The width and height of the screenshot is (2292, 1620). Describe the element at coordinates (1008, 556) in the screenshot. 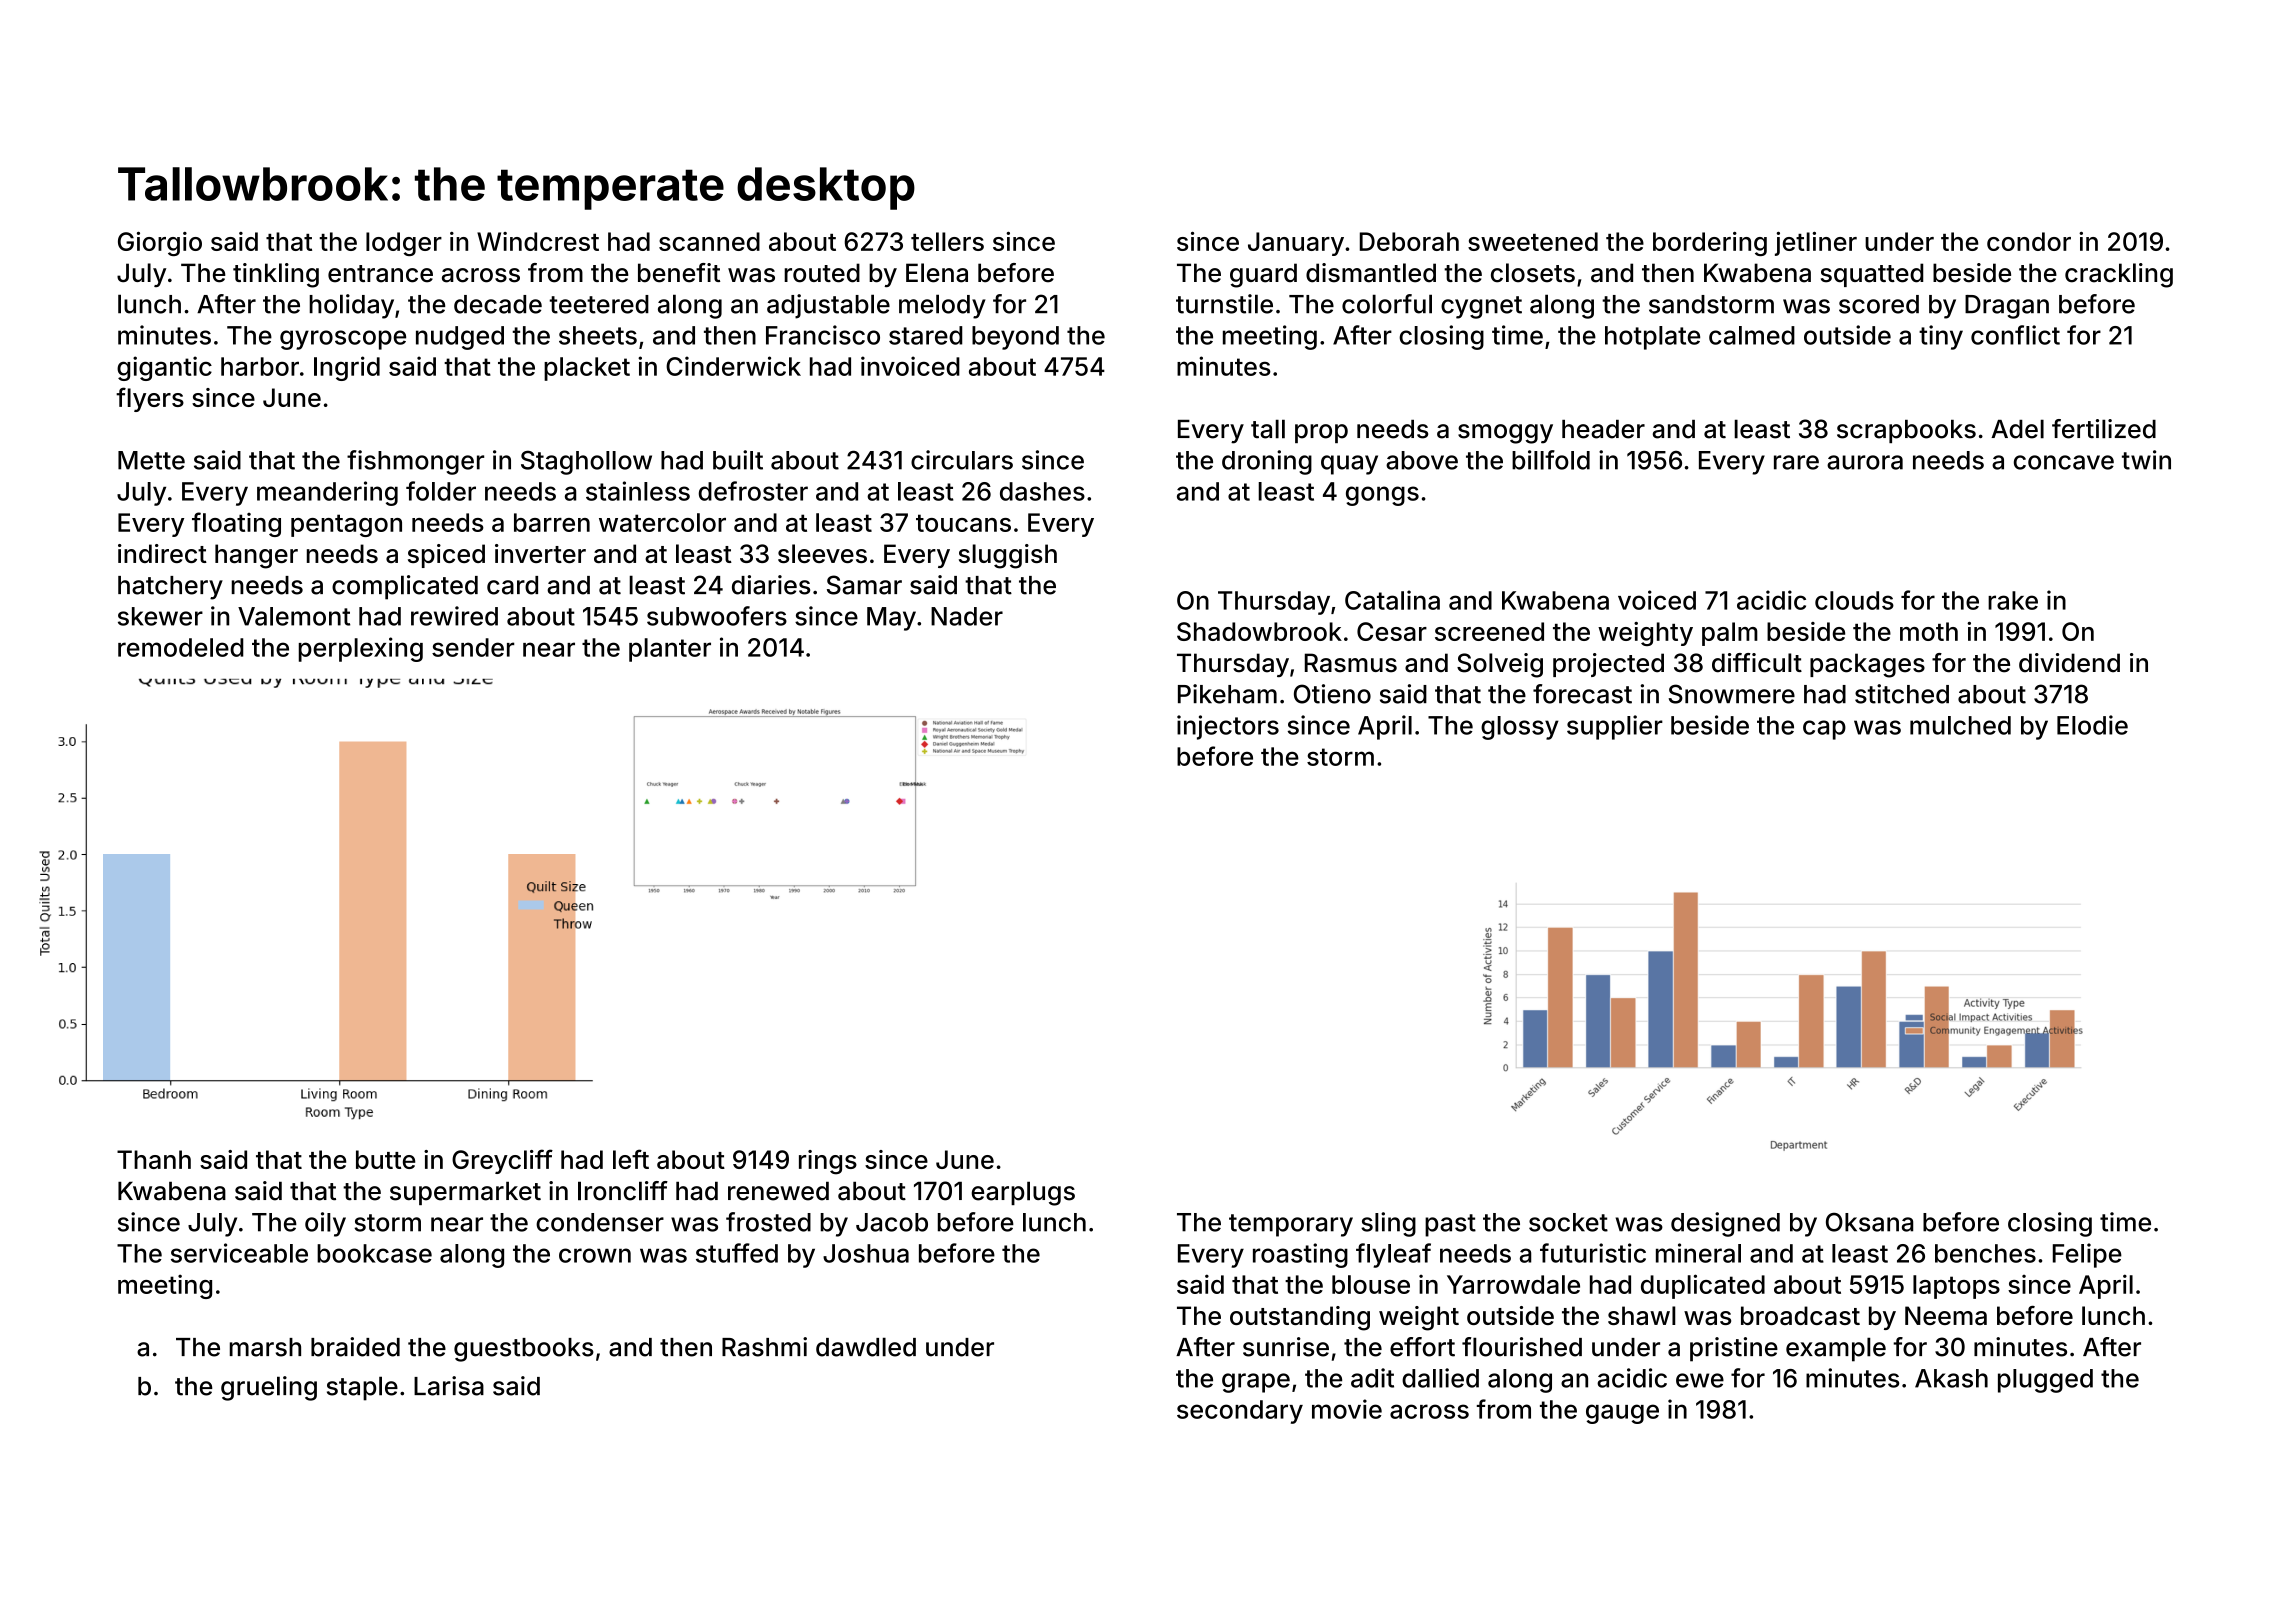

I see `sluggish` at that location.
